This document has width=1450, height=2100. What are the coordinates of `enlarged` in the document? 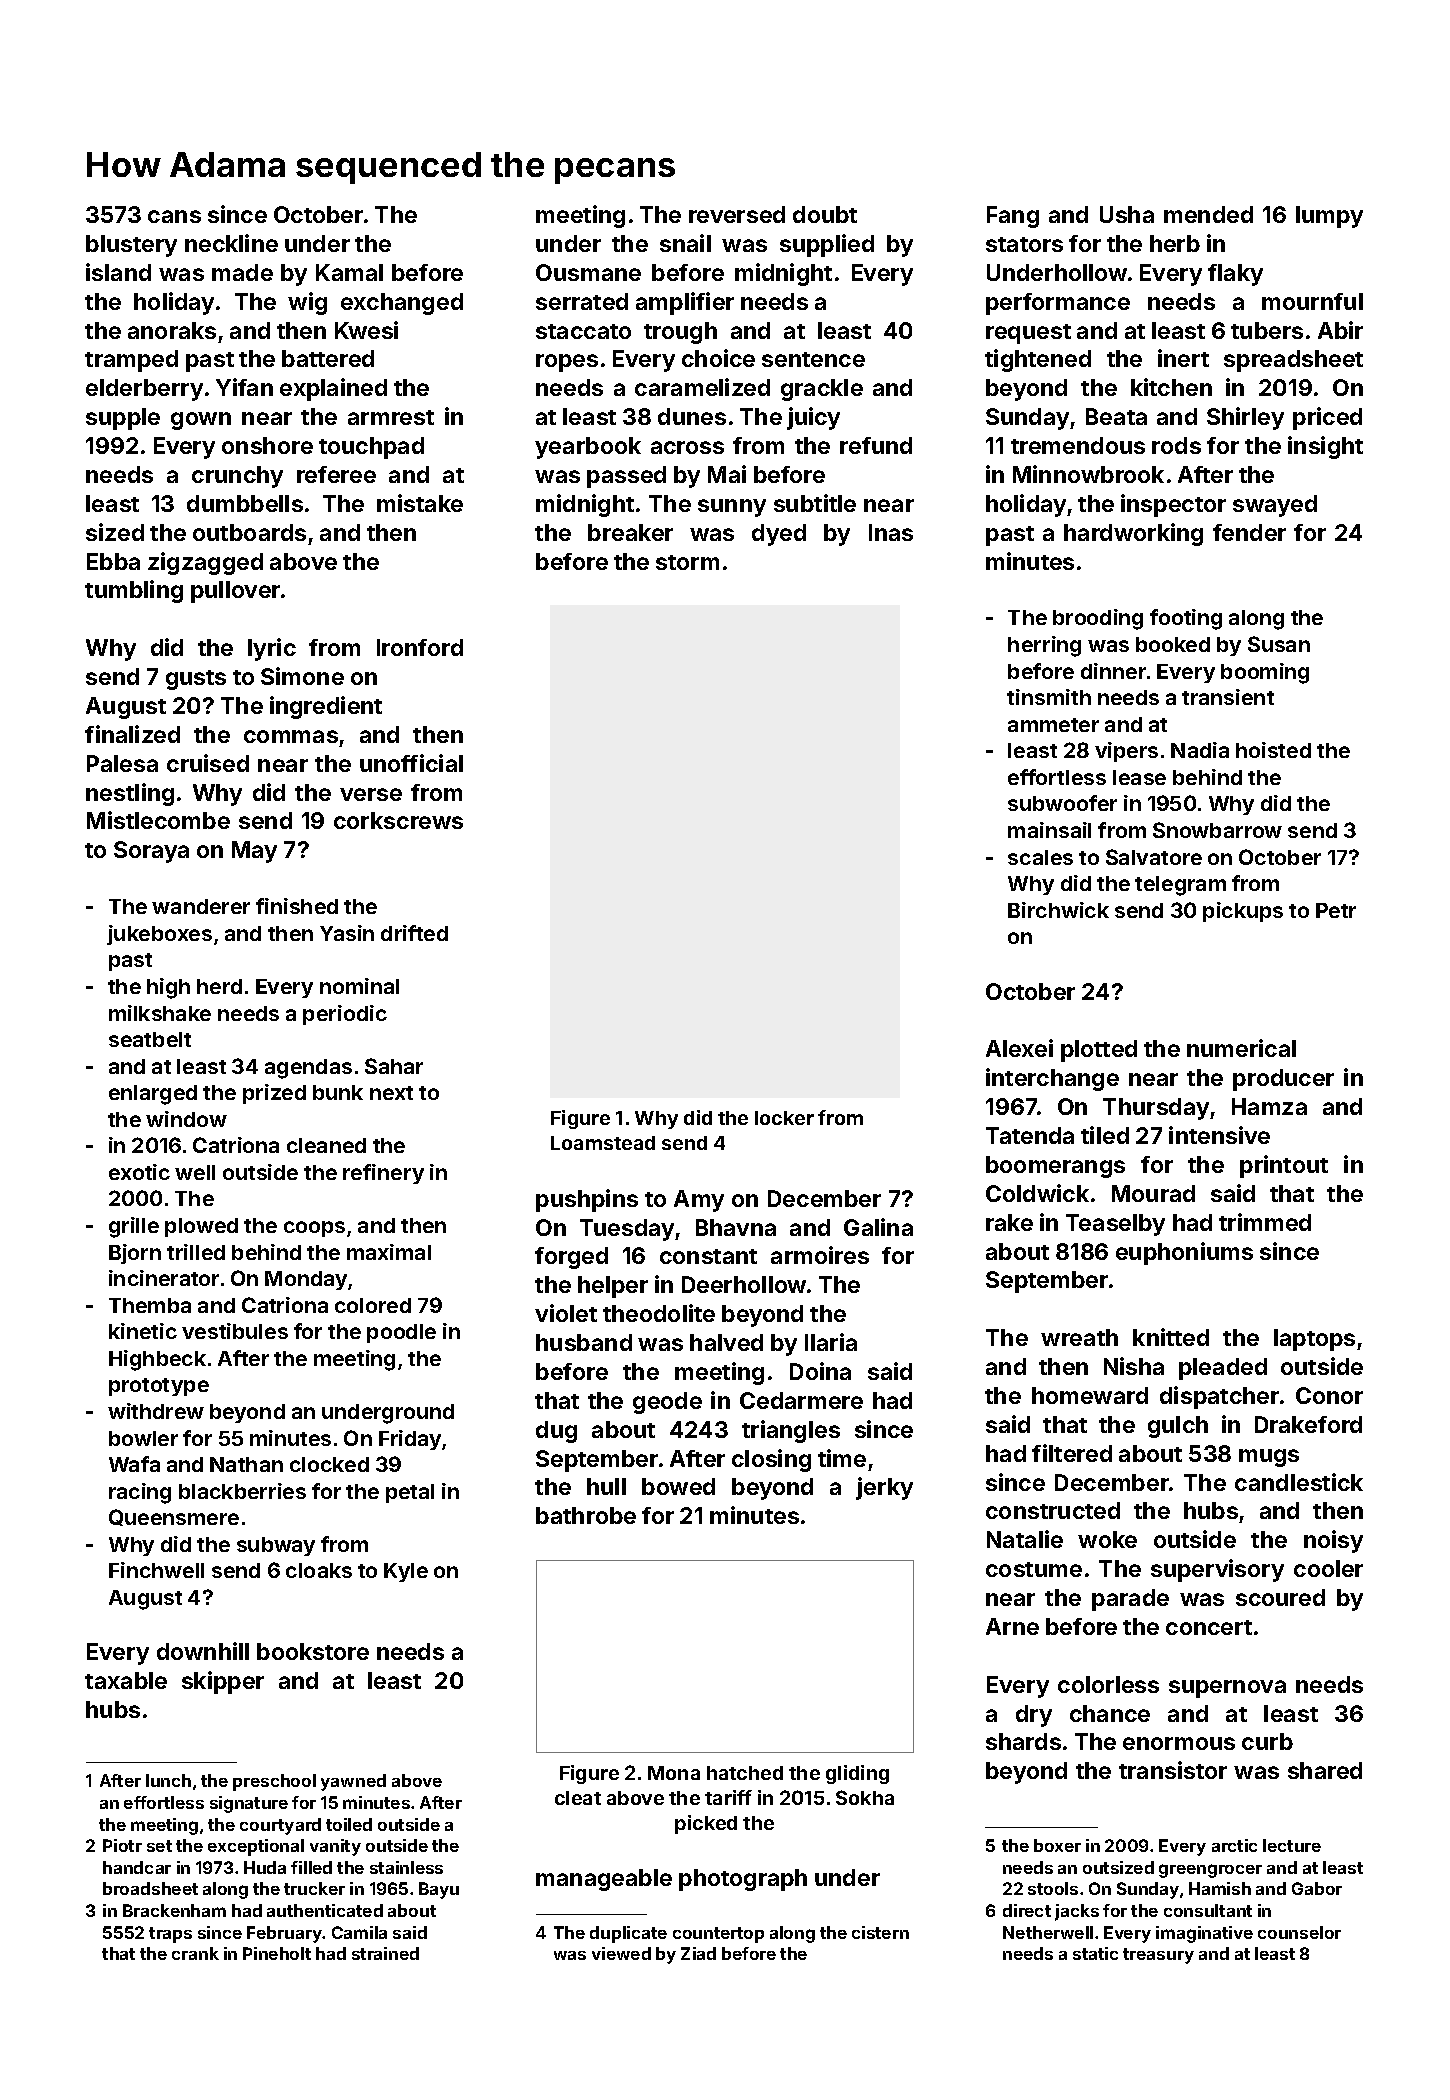 It's located at (153, 1095).
